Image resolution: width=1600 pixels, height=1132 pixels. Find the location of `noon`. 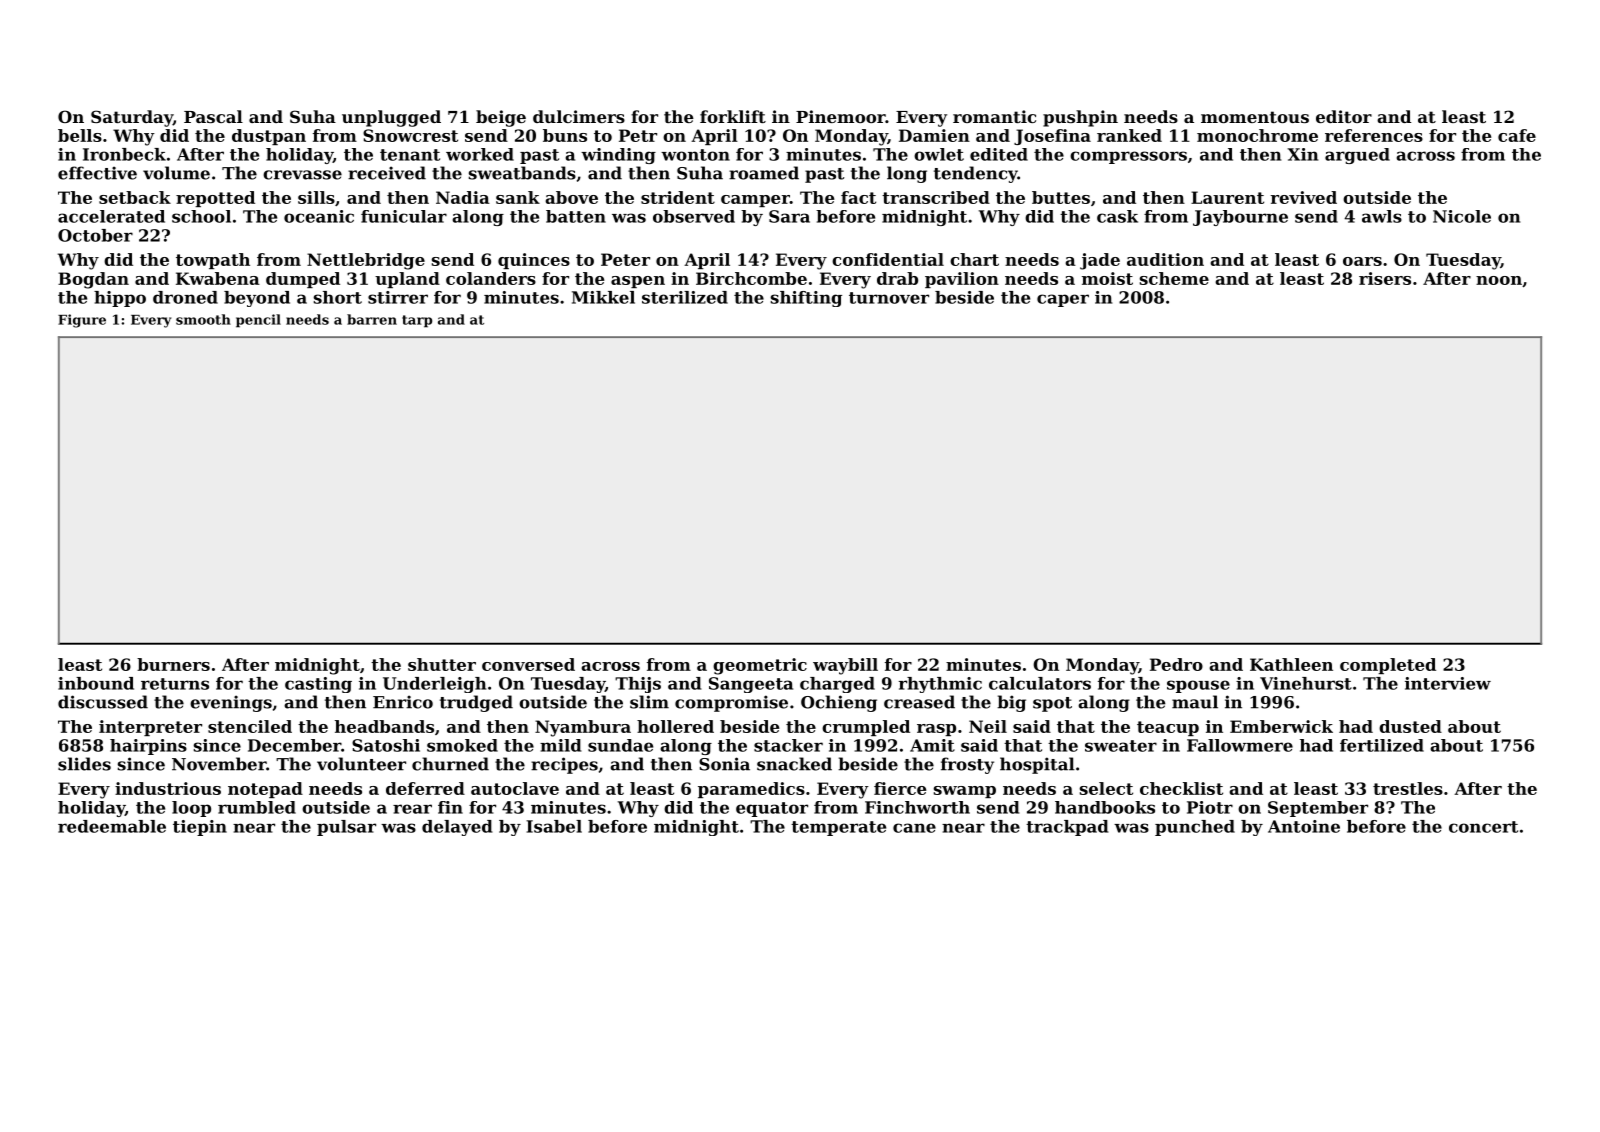

noon is located at coordinates (1499, 280).
